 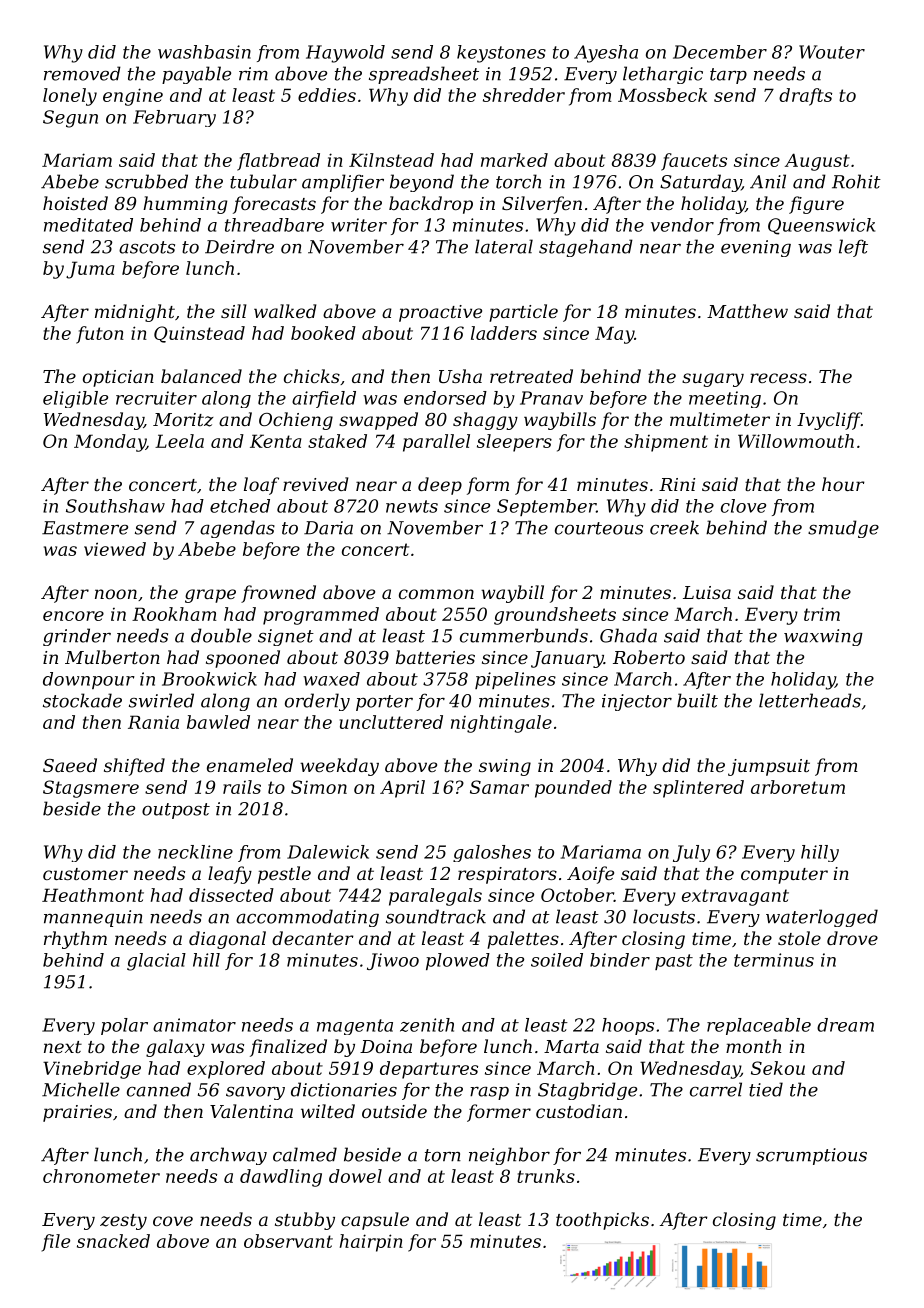 I want to click on Ayesha, so click(x=606, y=54).
